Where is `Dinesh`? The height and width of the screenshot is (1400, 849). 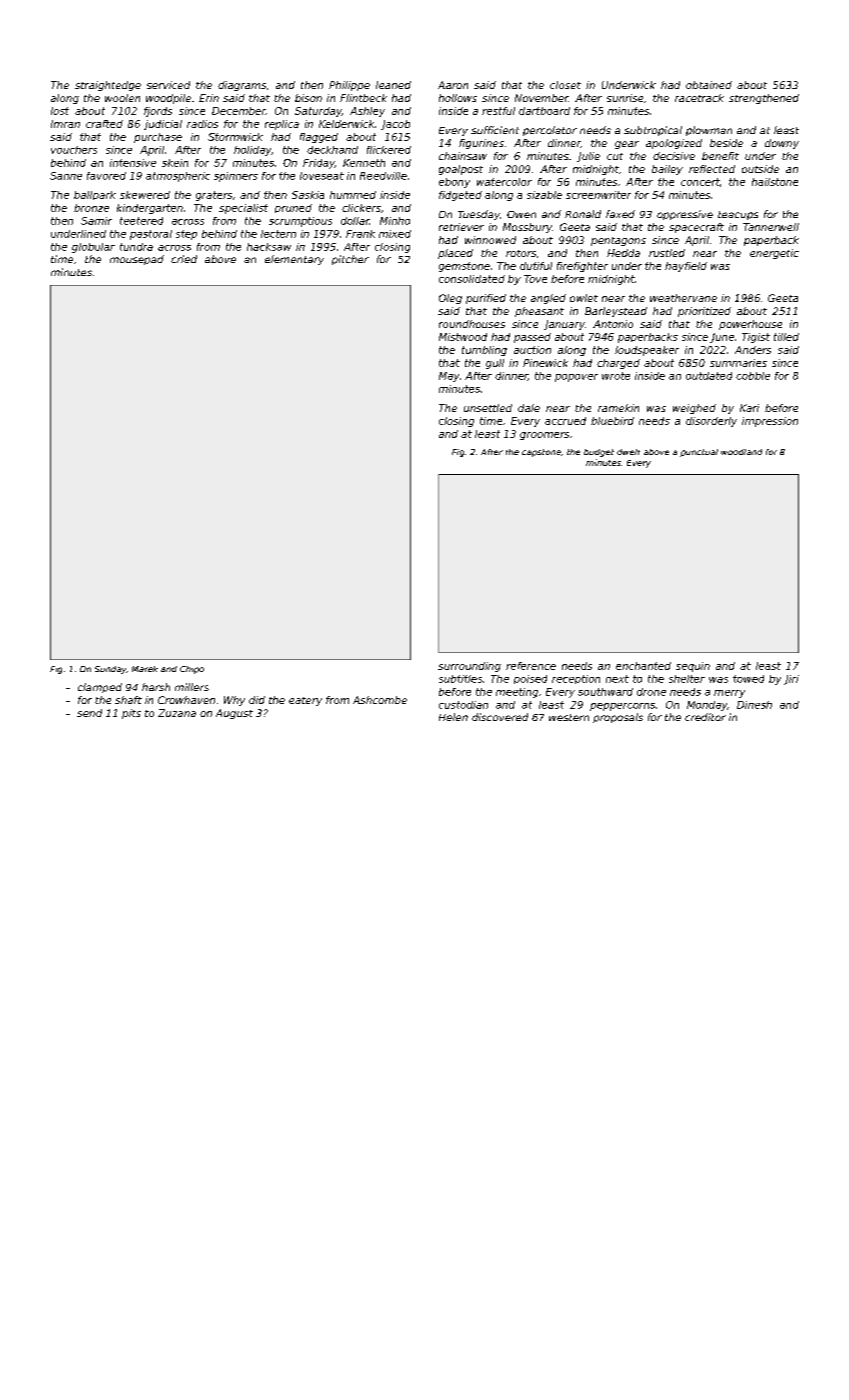
Dinesh is located at coordinates (754, 705).
